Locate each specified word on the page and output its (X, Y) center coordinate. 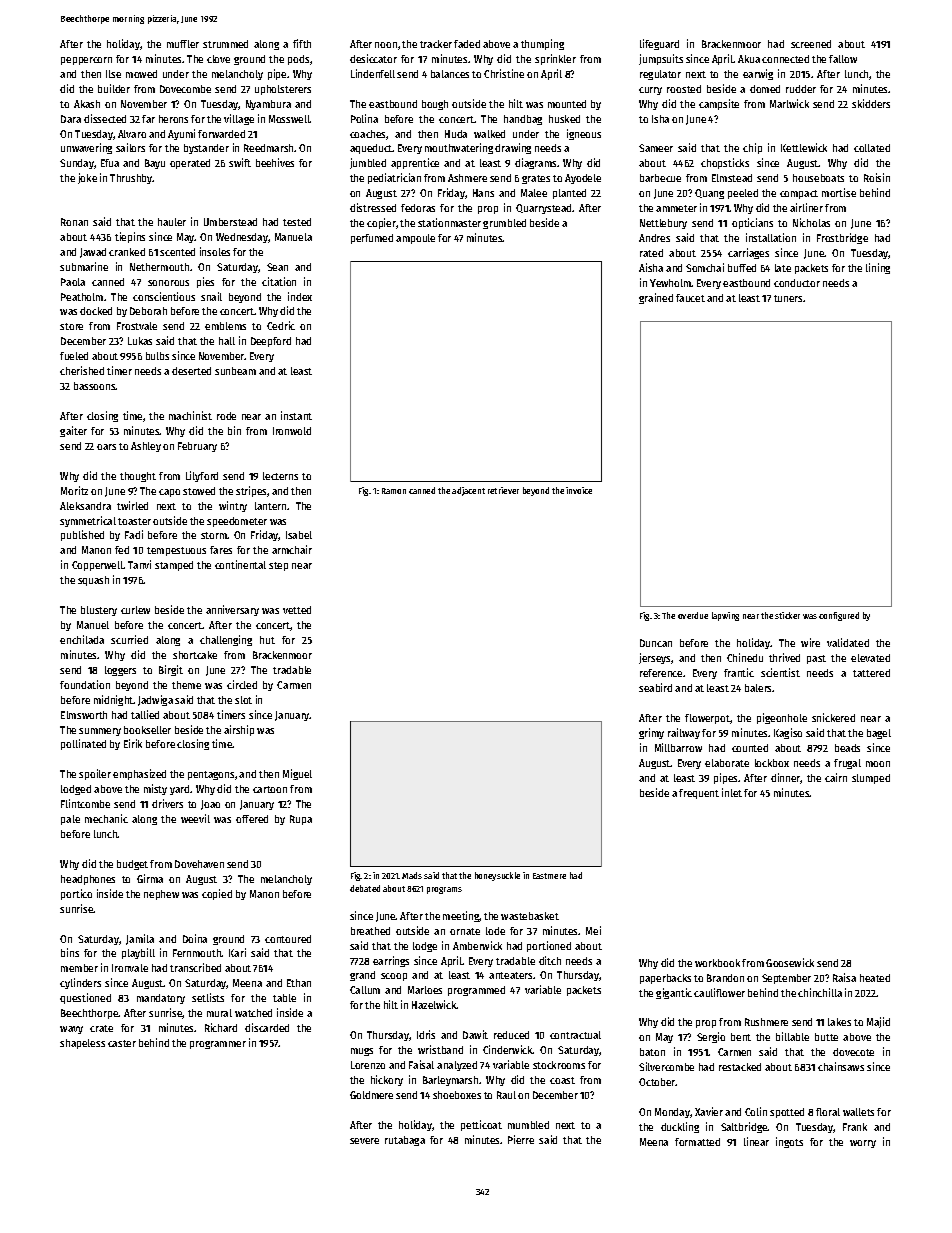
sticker (787, 615)
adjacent (468, 491)
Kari (237, 952)
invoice (579, 490)
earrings (391, 961)
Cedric (281, 325)
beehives (275, 162)
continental (240, 564)
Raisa (844, 977)
